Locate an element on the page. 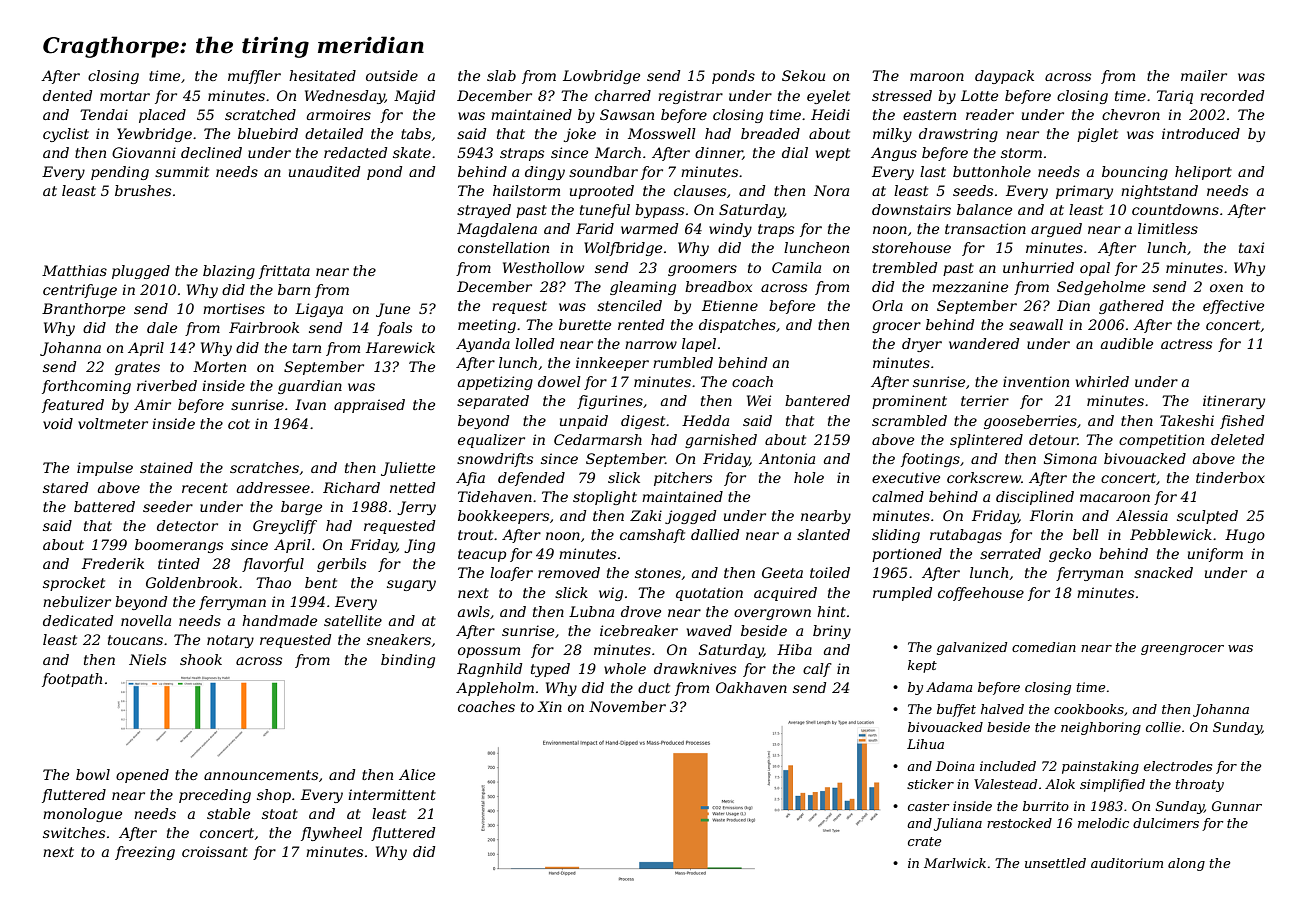 This document has height=924, width=1308. Lowbridge is located at coordinates (601, 77).
